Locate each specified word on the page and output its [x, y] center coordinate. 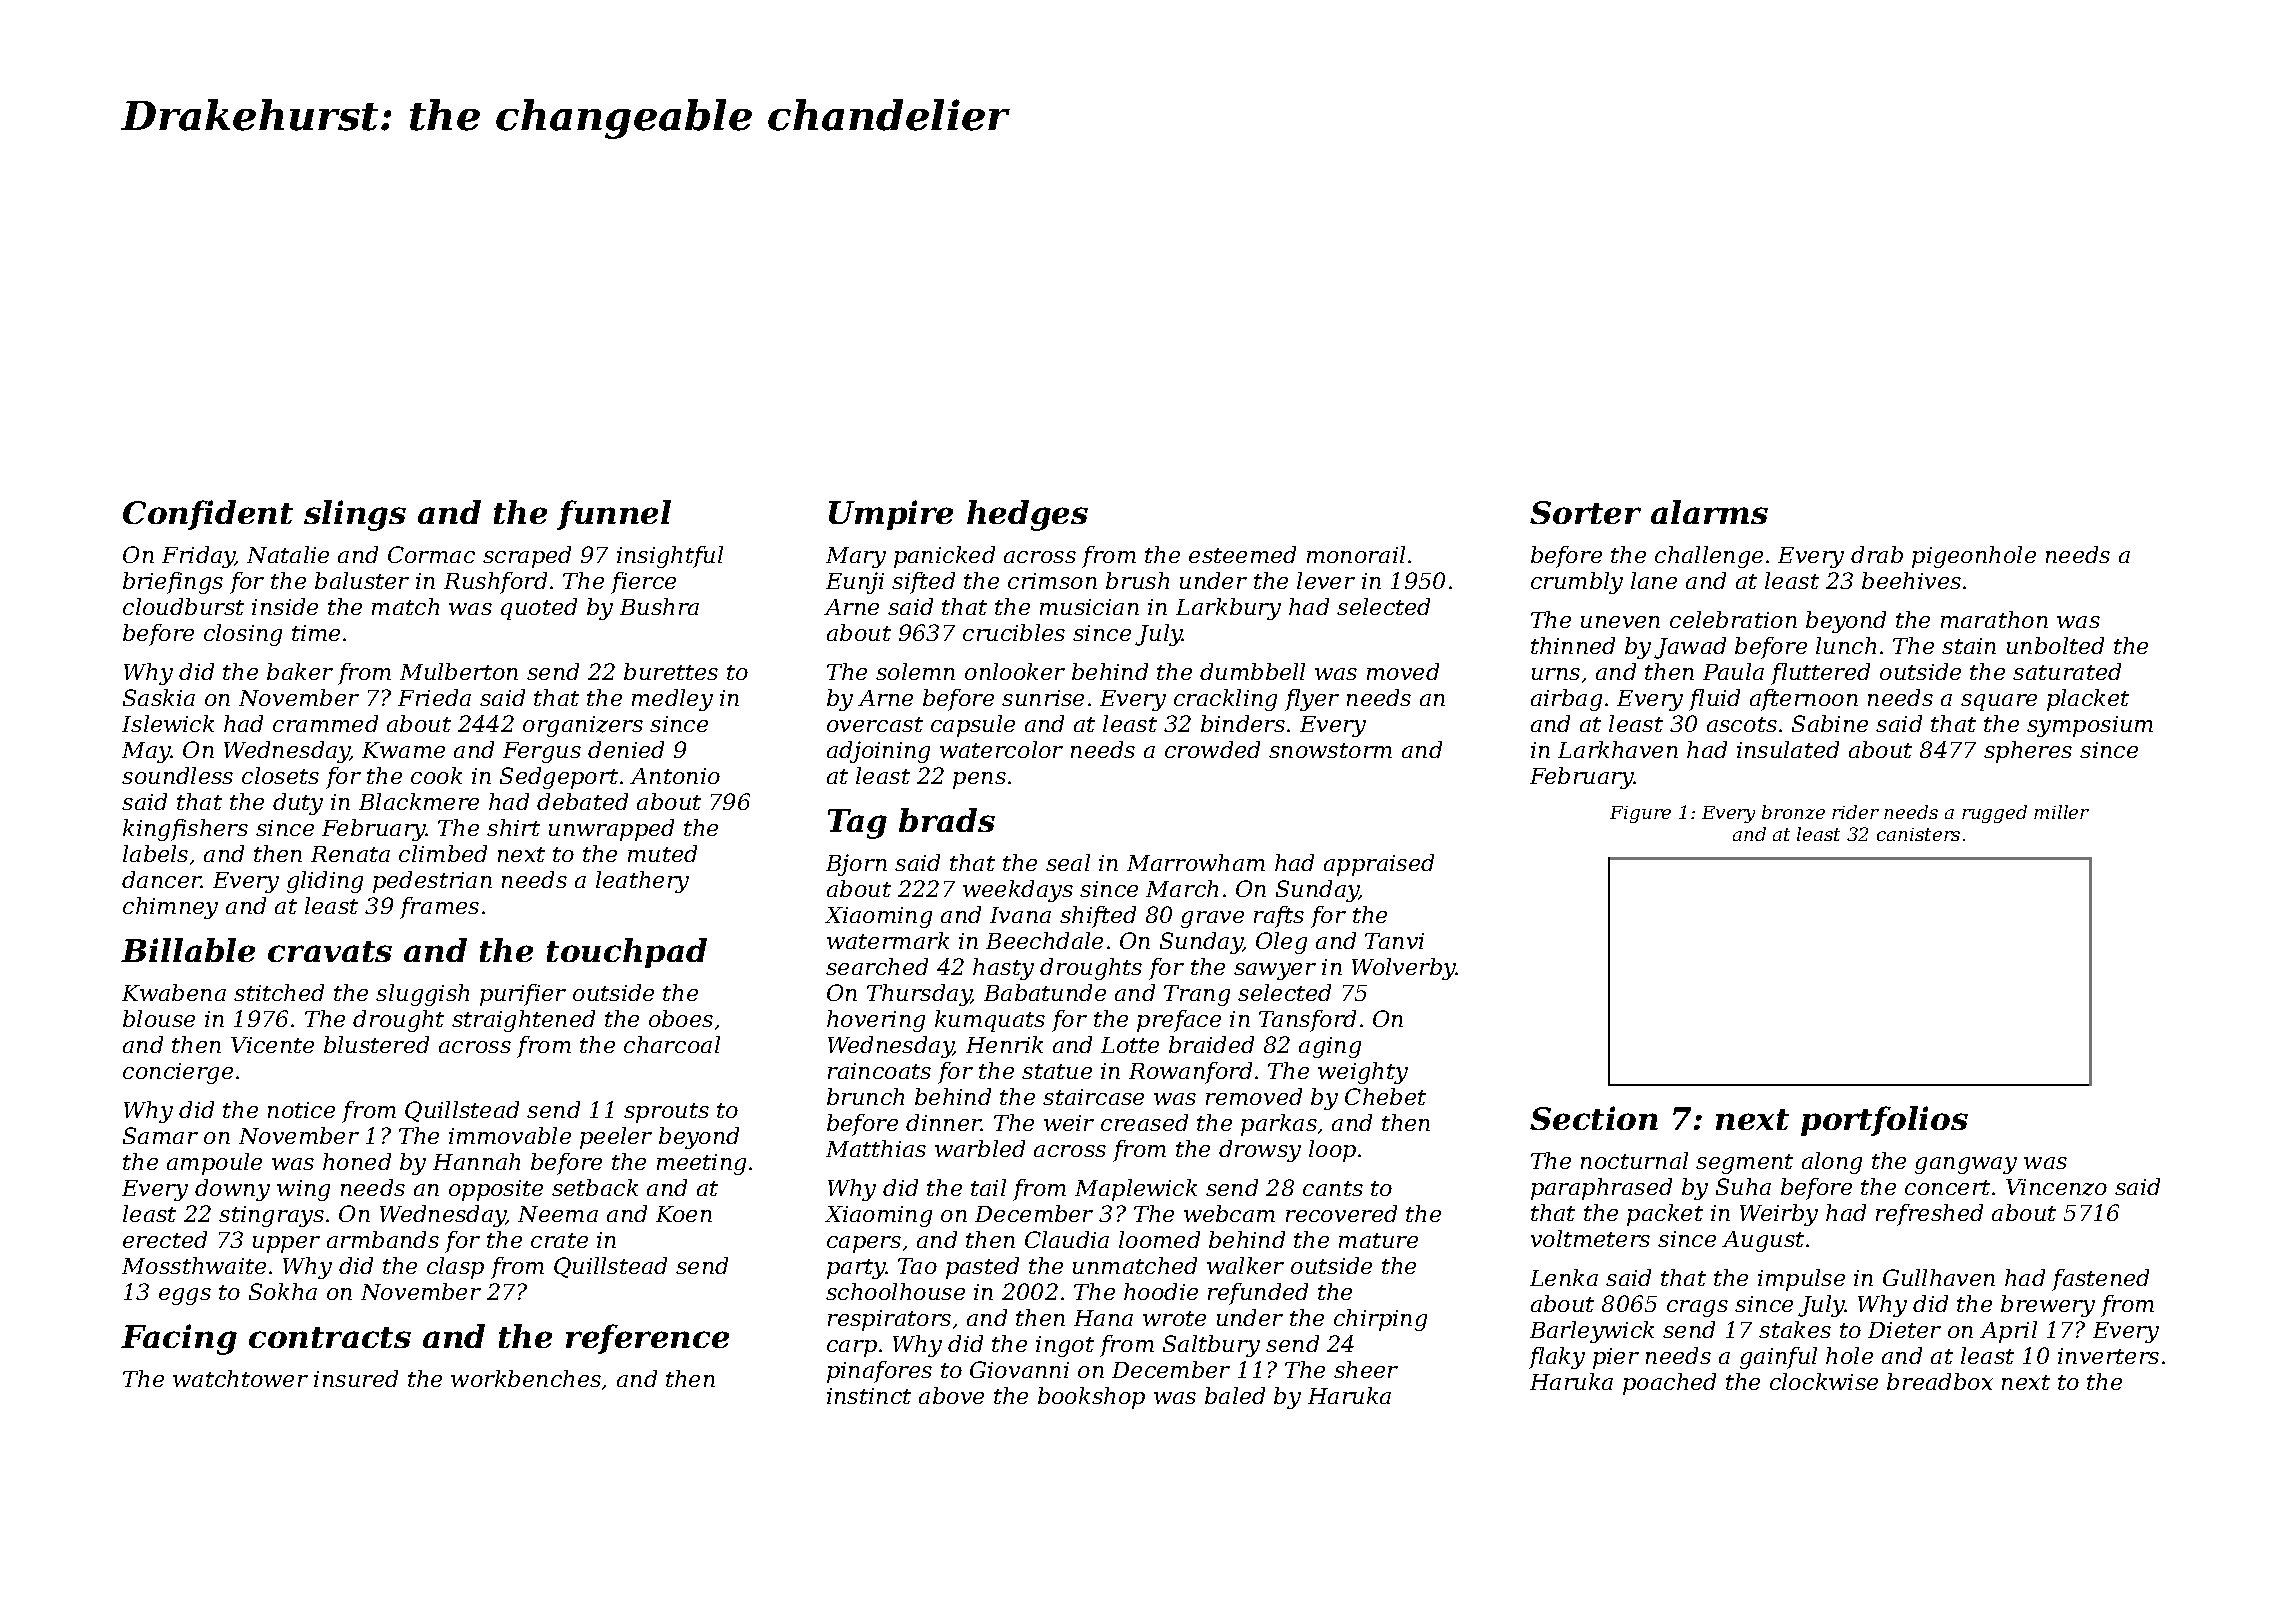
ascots [1742, 724]
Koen [684, 1214]
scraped [527, 557]
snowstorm [1330, 750]
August [1763, 1241]
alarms [1709, 512]
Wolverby [1404, 969]
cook [436, 775]
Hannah [476, 1161]
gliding [325, 882]
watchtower [240, 1378]
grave [1212, 919]
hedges [1027, 515]
